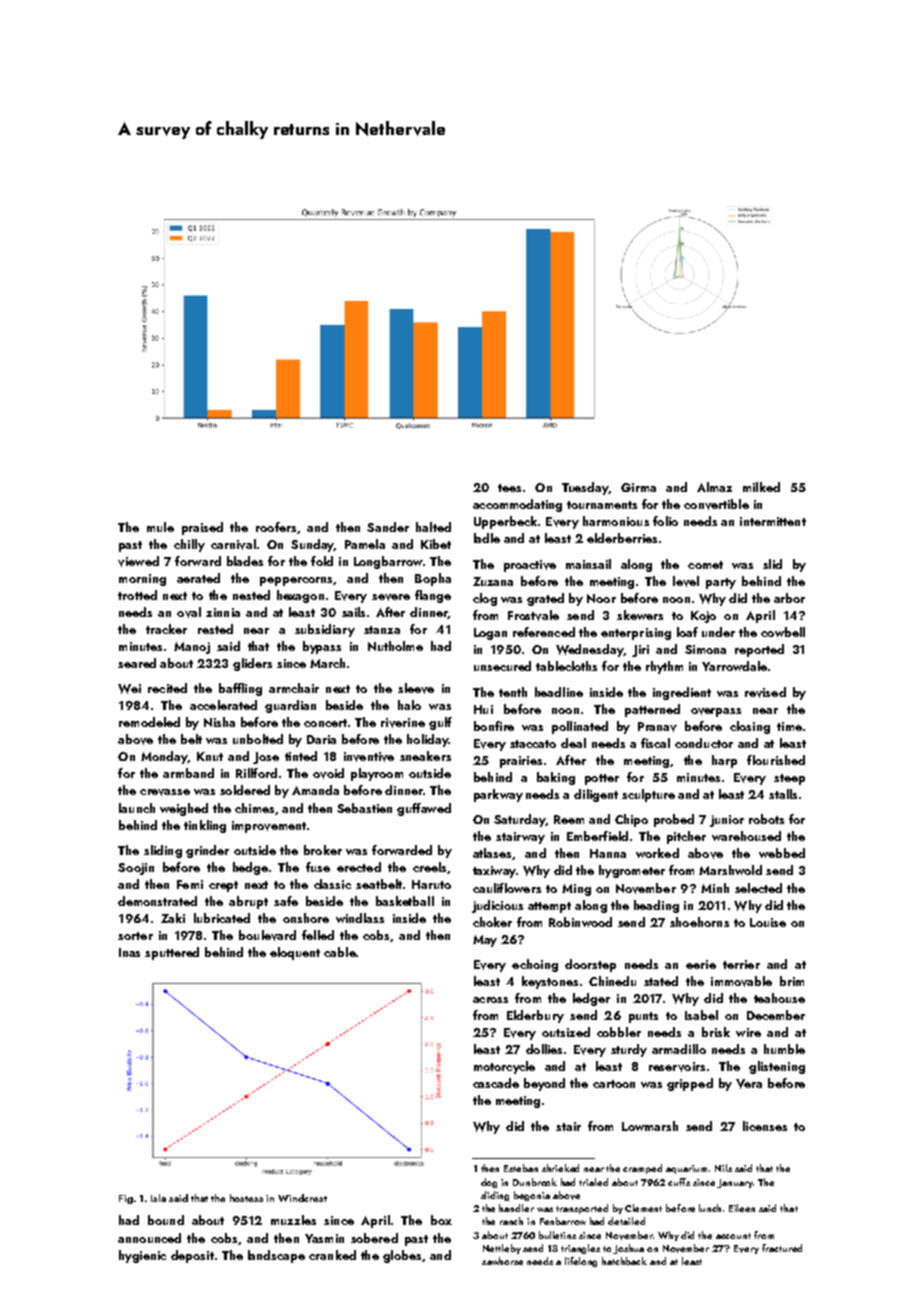 The width and height of the image is (924, 1308). What do you see at coordinates (160, 527) in the image?
I see `mule` at bounding box center [160, 527].
